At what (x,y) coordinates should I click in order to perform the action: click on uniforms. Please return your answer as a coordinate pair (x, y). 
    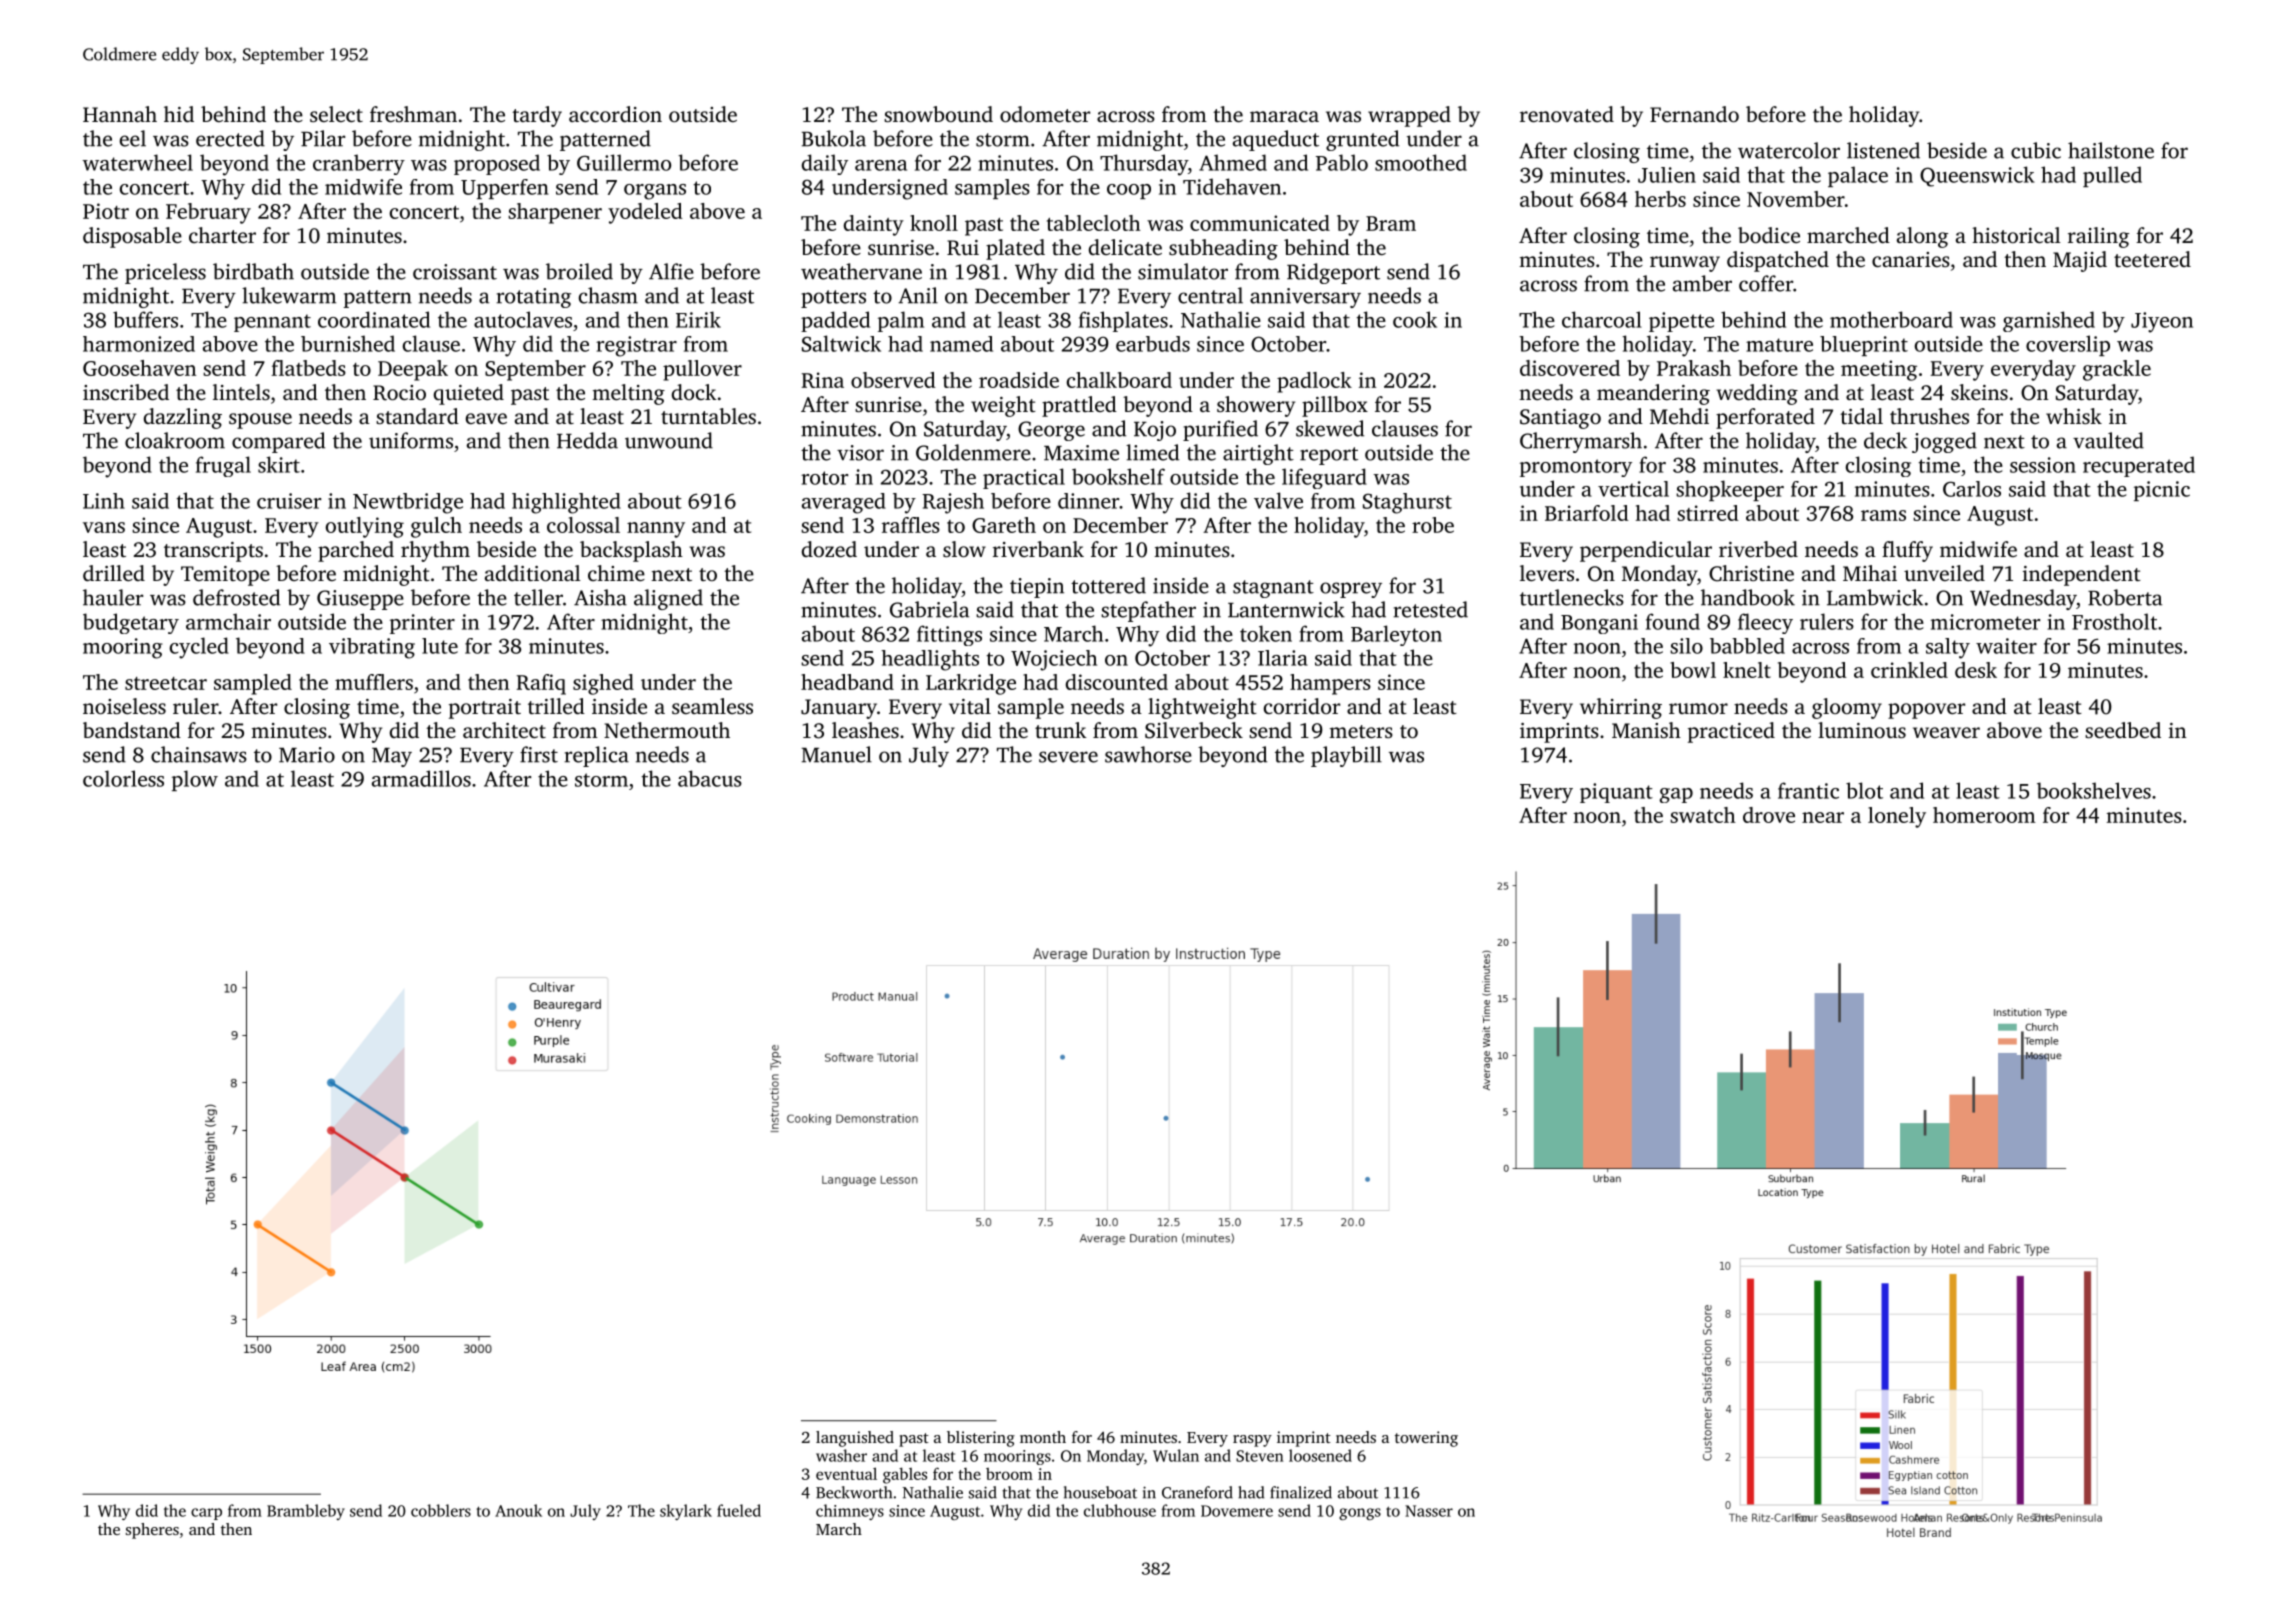
    Looking at the image, I should click on (411, 440).
